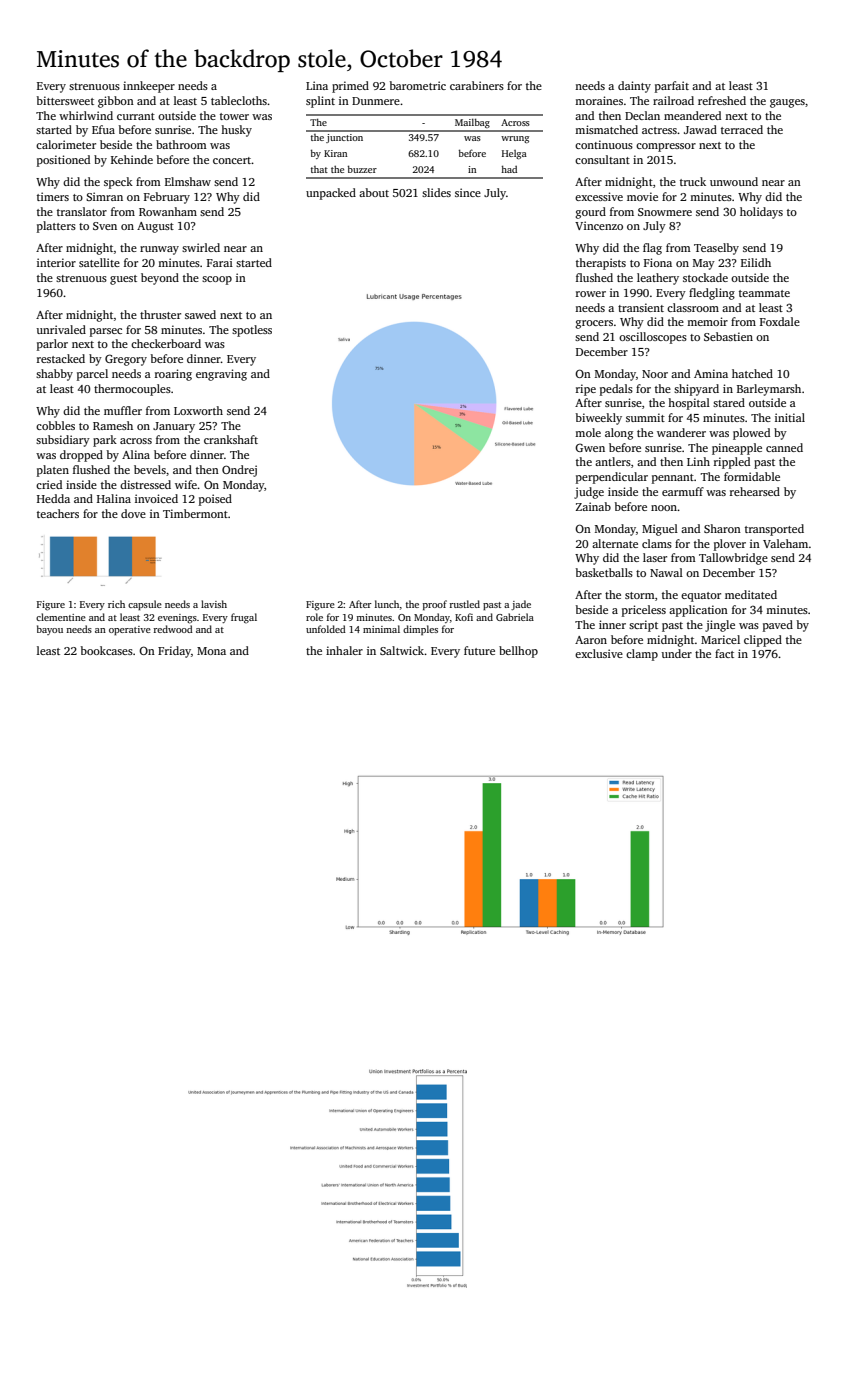  Describe the element at coordinates (724, 653) in the page. I see `fact` at that location.
